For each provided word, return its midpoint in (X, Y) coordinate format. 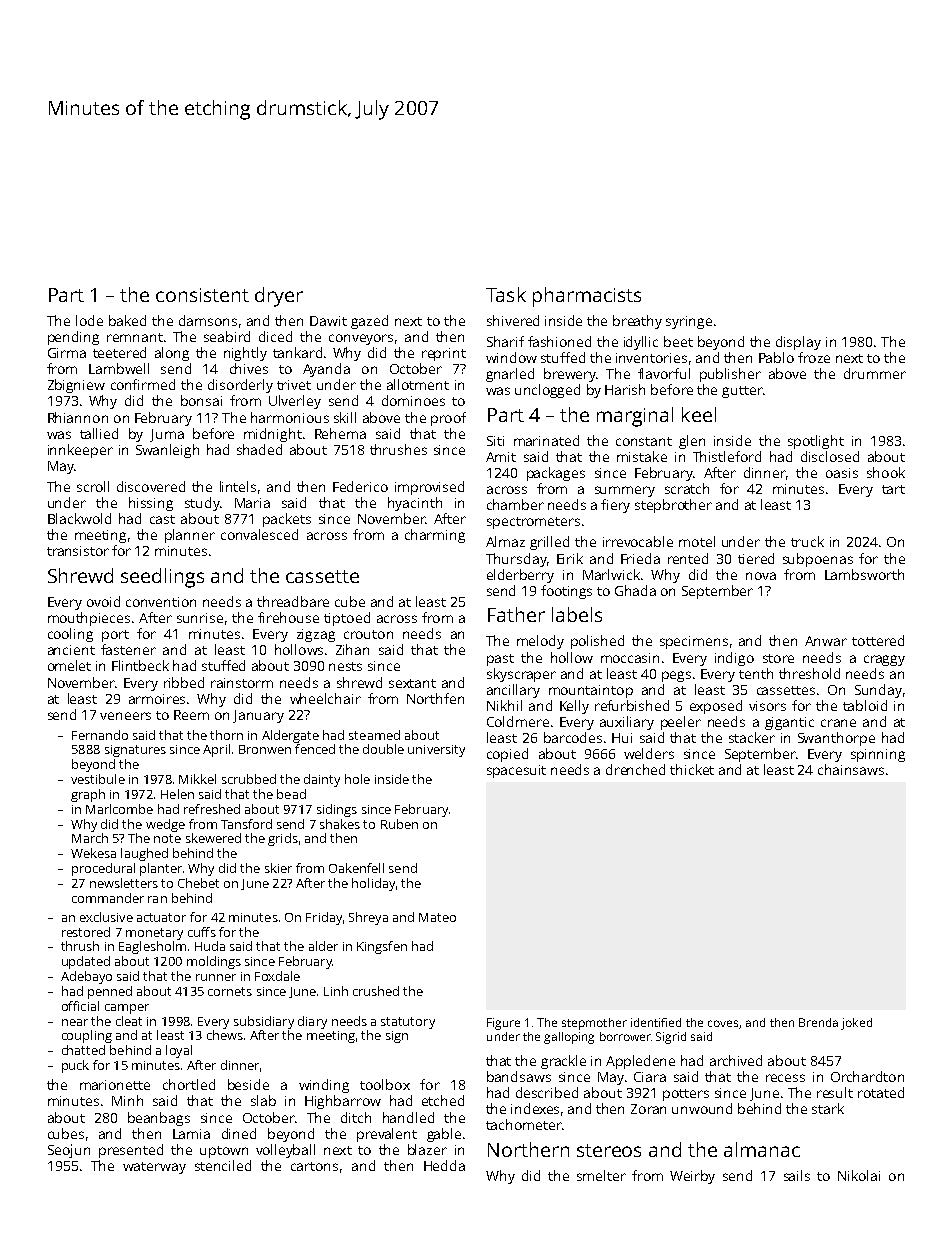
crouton (368, 634)
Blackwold (79, 518)
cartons (314, 1166)
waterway (154, 1168)
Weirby (692, 1177)
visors (767, 706)
